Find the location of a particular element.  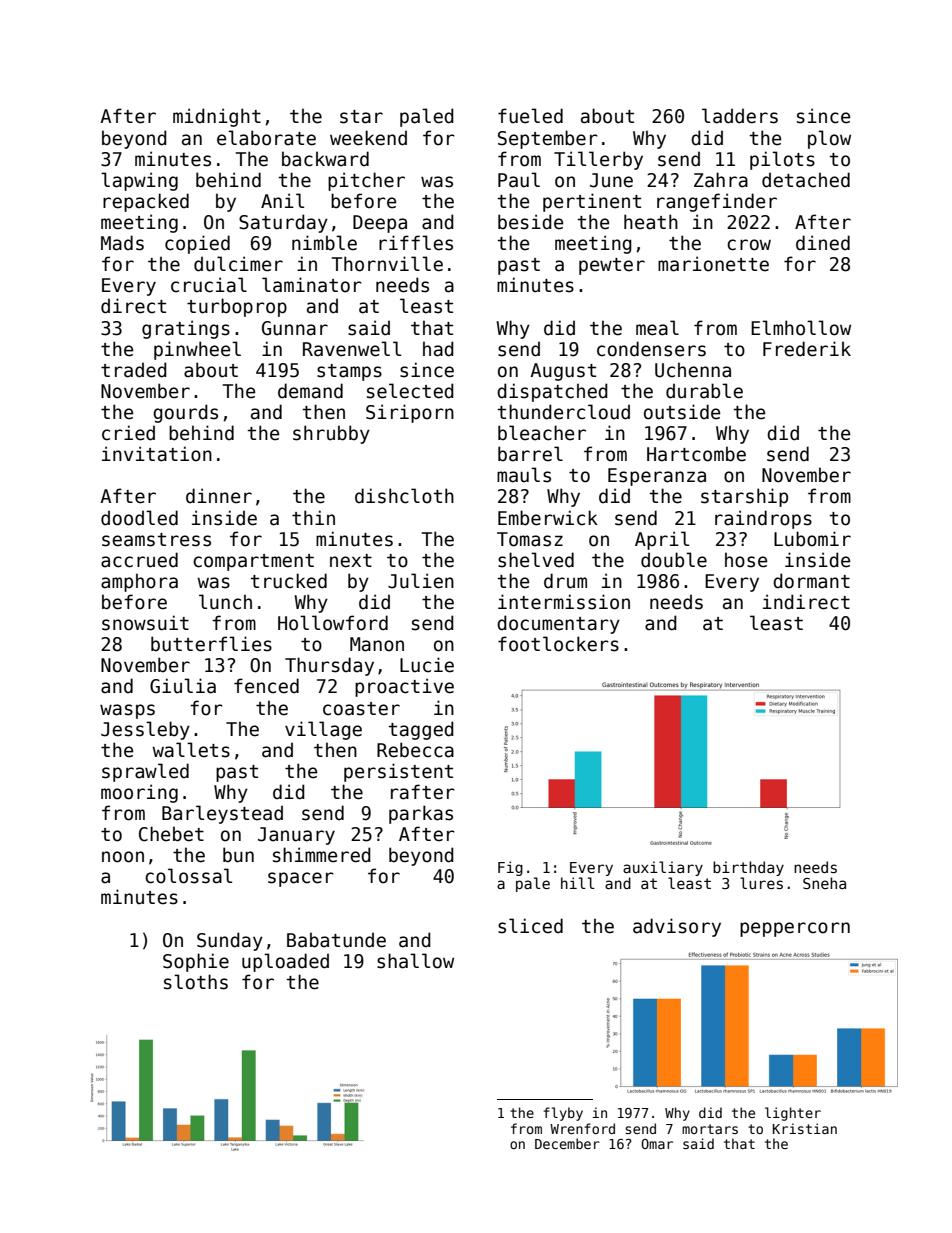

beside is located at coordinates (530, 222).
